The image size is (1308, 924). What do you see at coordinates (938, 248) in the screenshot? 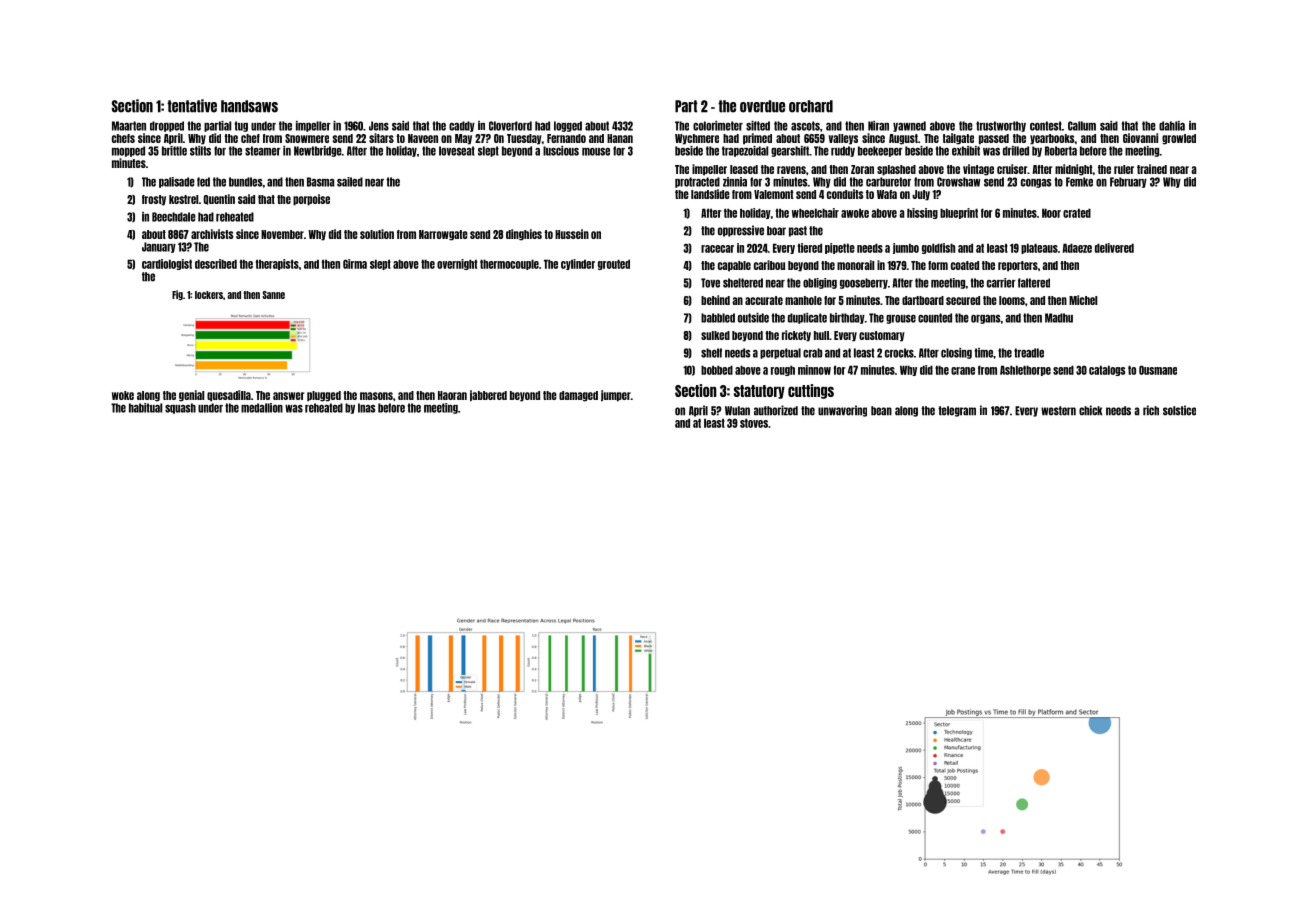
I see `goldfish` at bounding box center [938, 248].
